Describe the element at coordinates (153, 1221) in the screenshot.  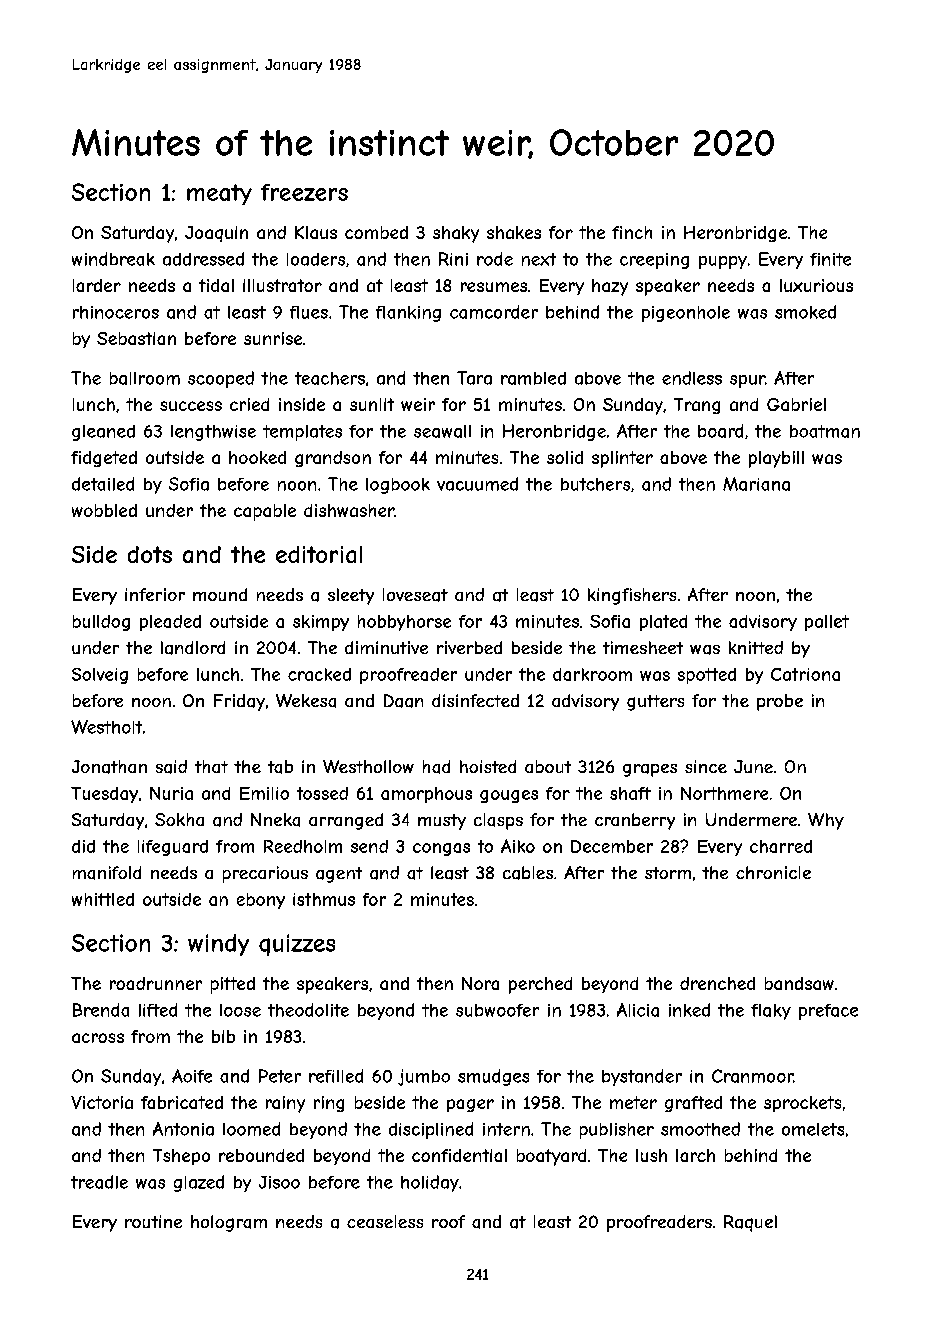
I see `routine` at that location.
